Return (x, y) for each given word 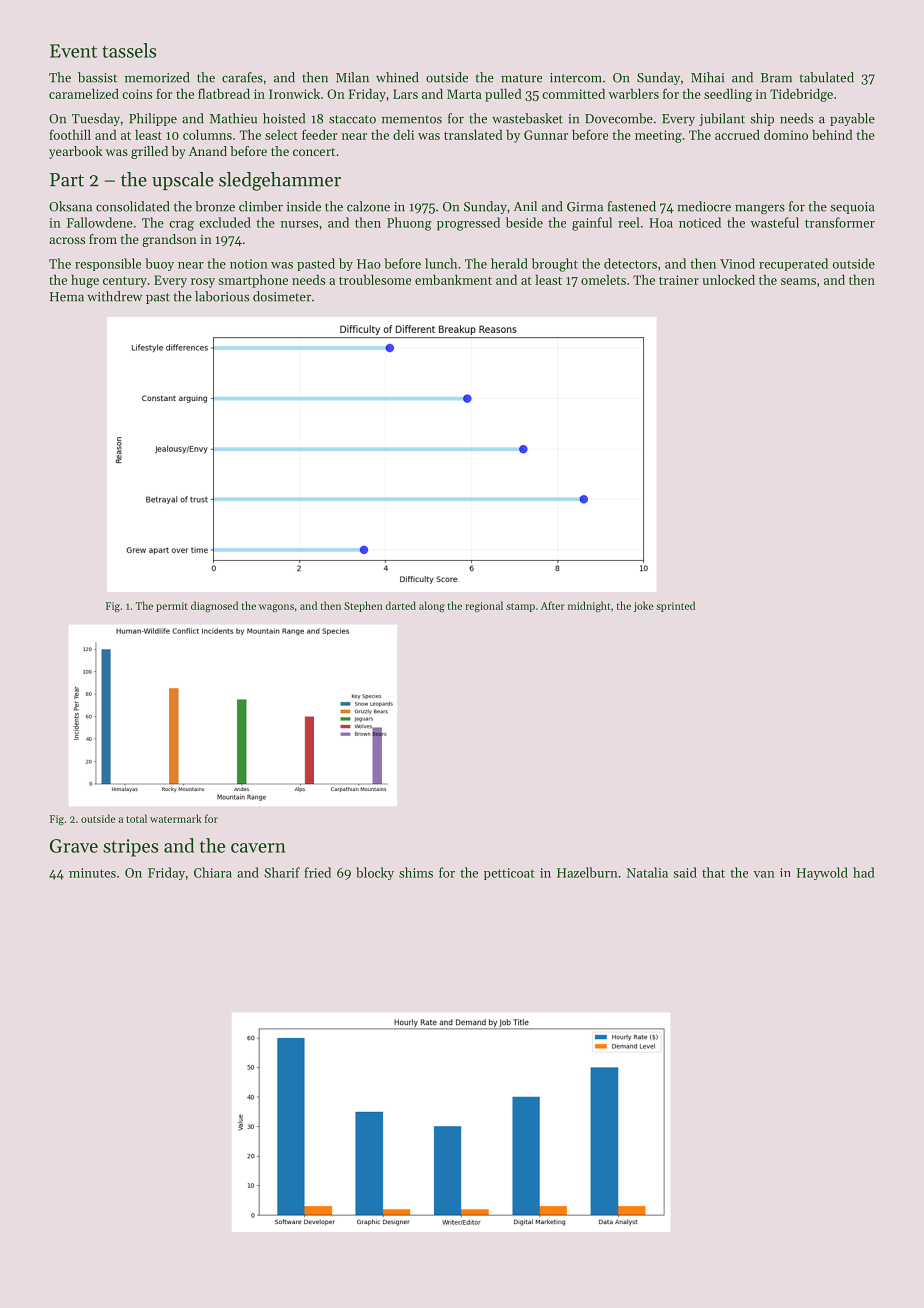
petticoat (509, 874)
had (864, 872)
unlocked (728, 279)
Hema (67, 297)
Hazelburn (587, 872)
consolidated (133, 206)
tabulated (827, 77)
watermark (176, 818)
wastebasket (527, 118)
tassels (129, 50)
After (553, 605)
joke (644, 606)
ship (762, 119)
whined (397, 77)
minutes (92, 873)
